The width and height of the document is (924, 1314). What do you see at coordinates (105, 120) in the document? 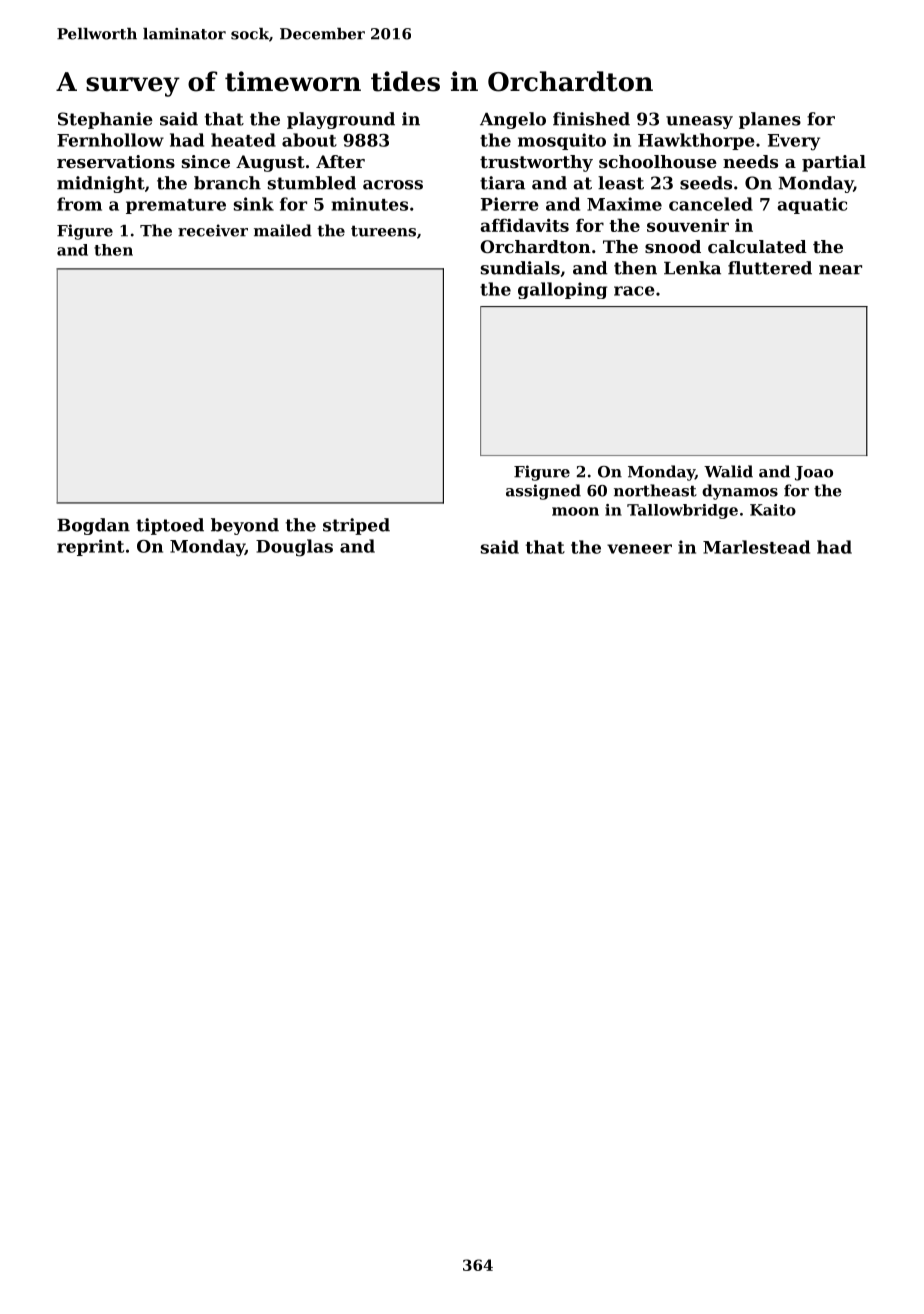
I see `Stephanie` at bounding box center [105, 120].
